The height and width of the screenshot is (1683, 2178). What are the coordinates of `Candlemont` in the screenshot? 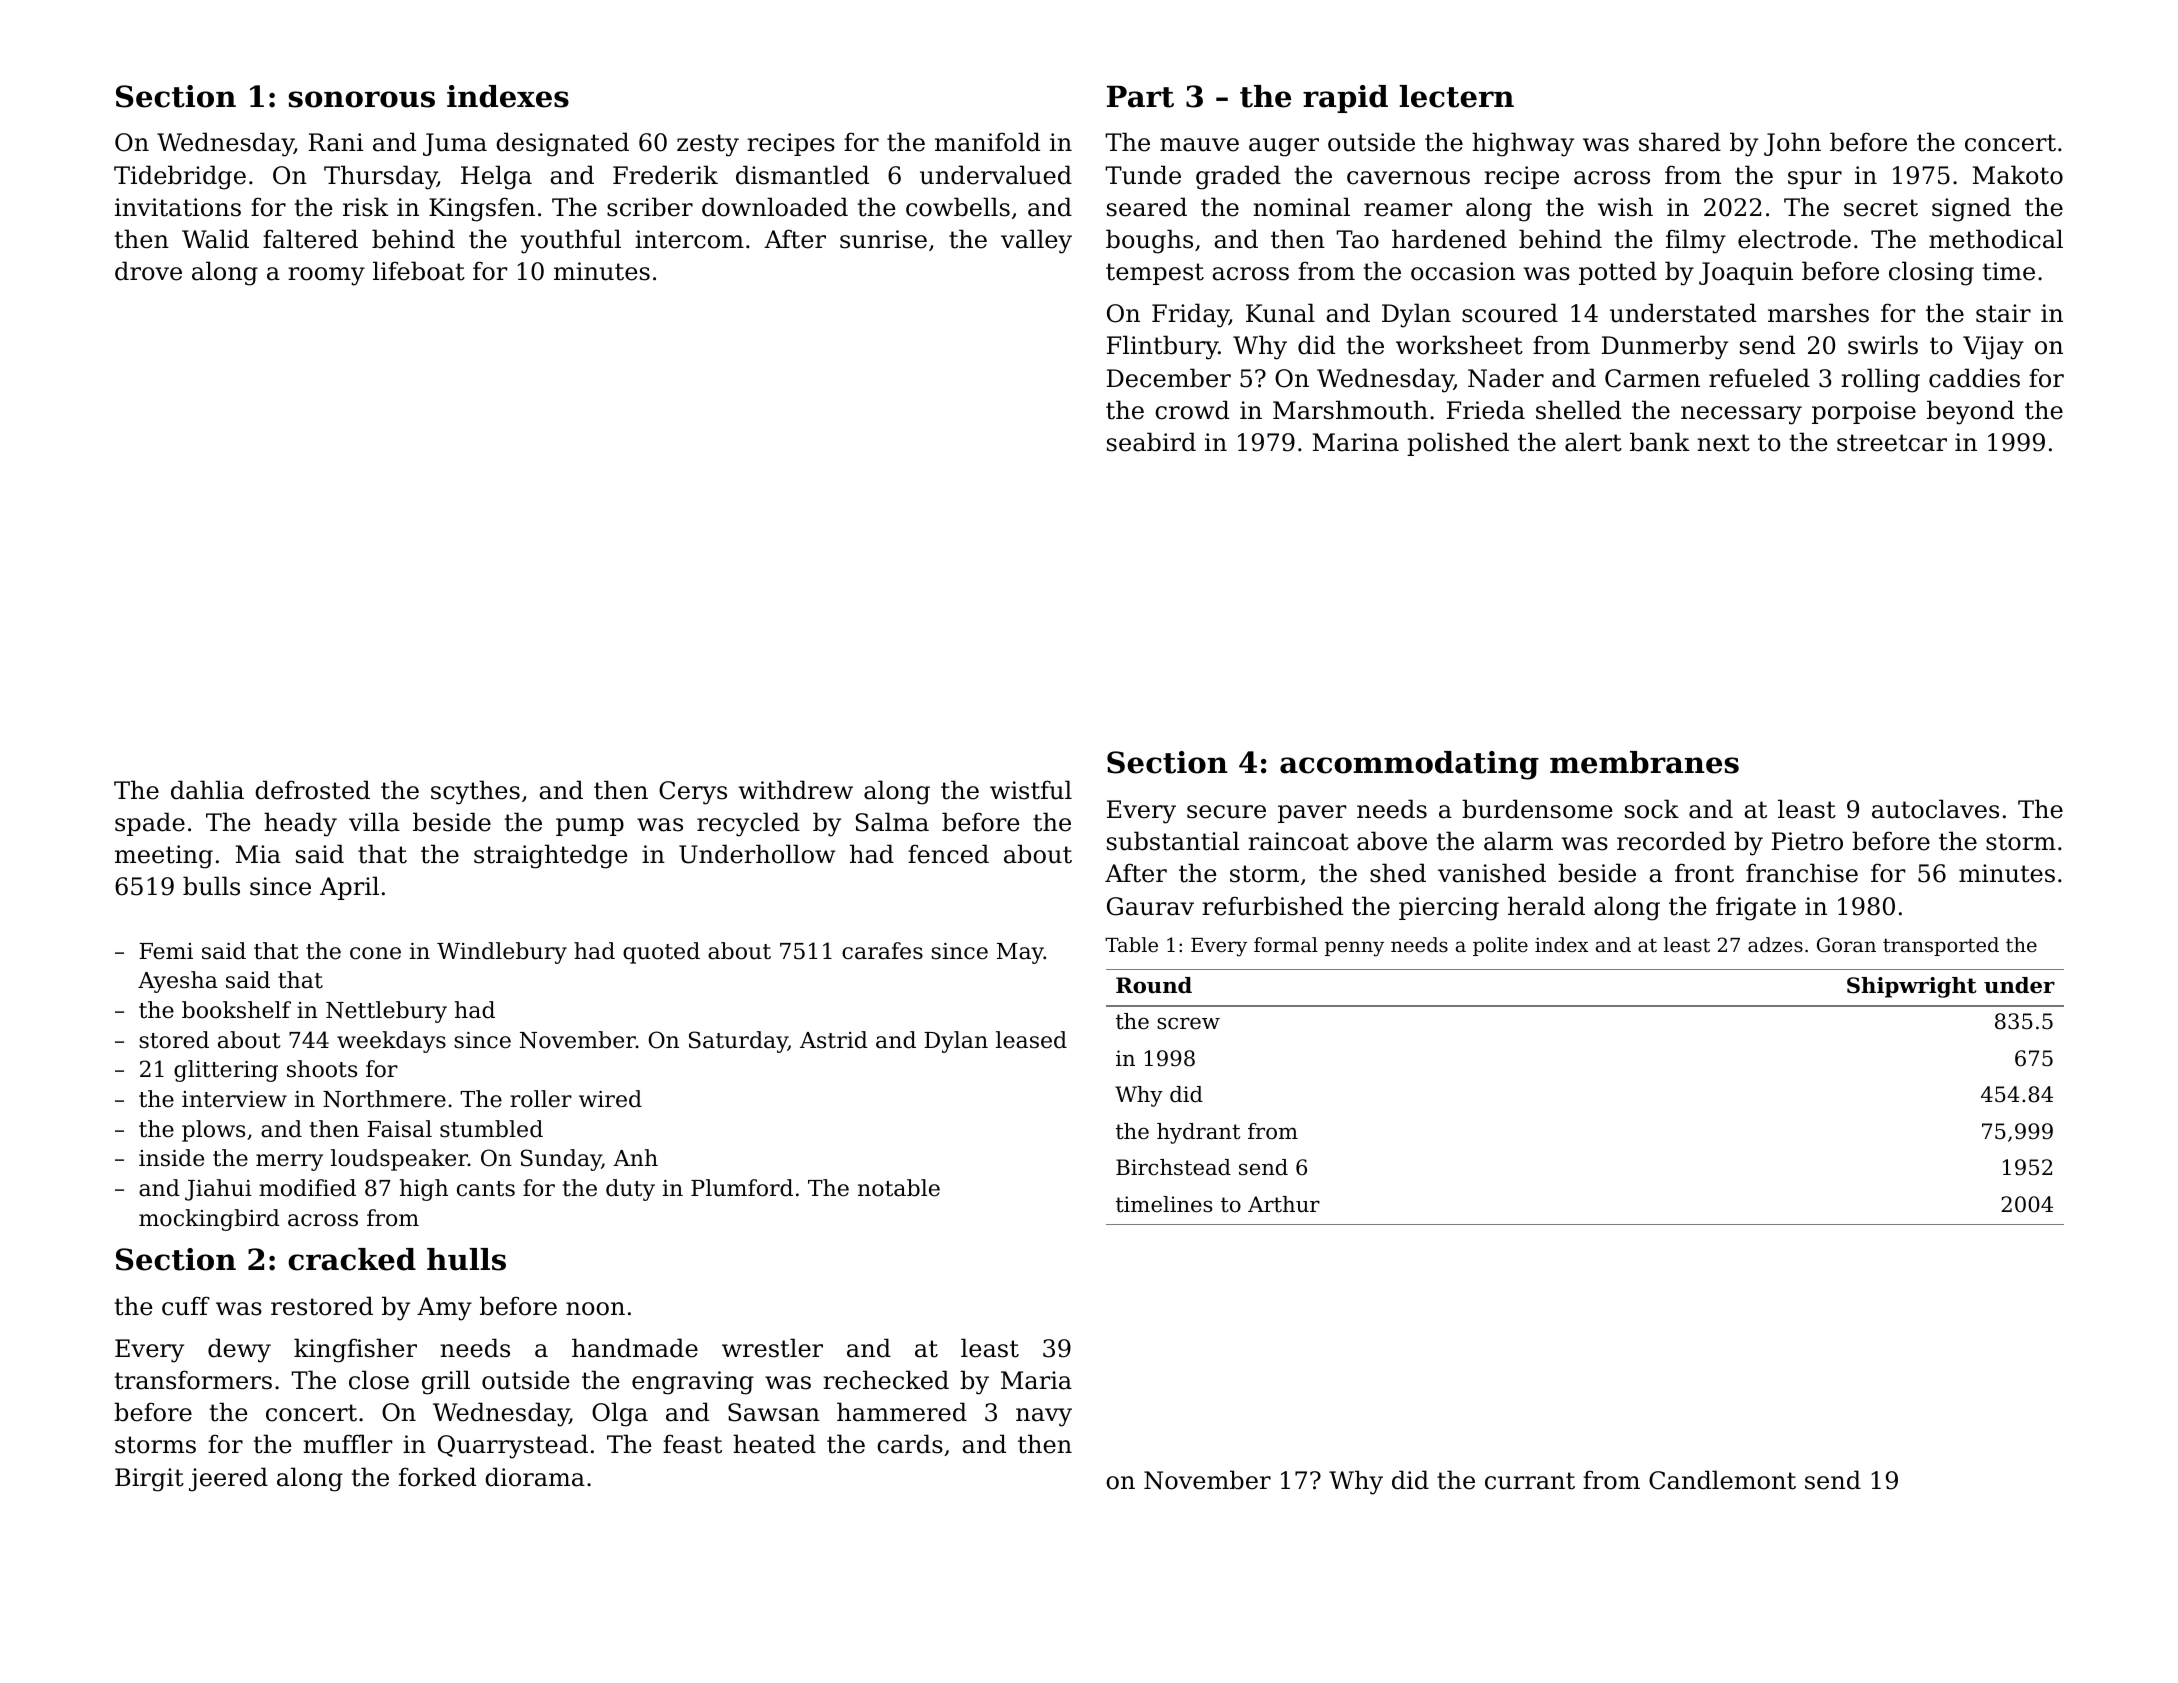 It's located at (1722, 1480).
